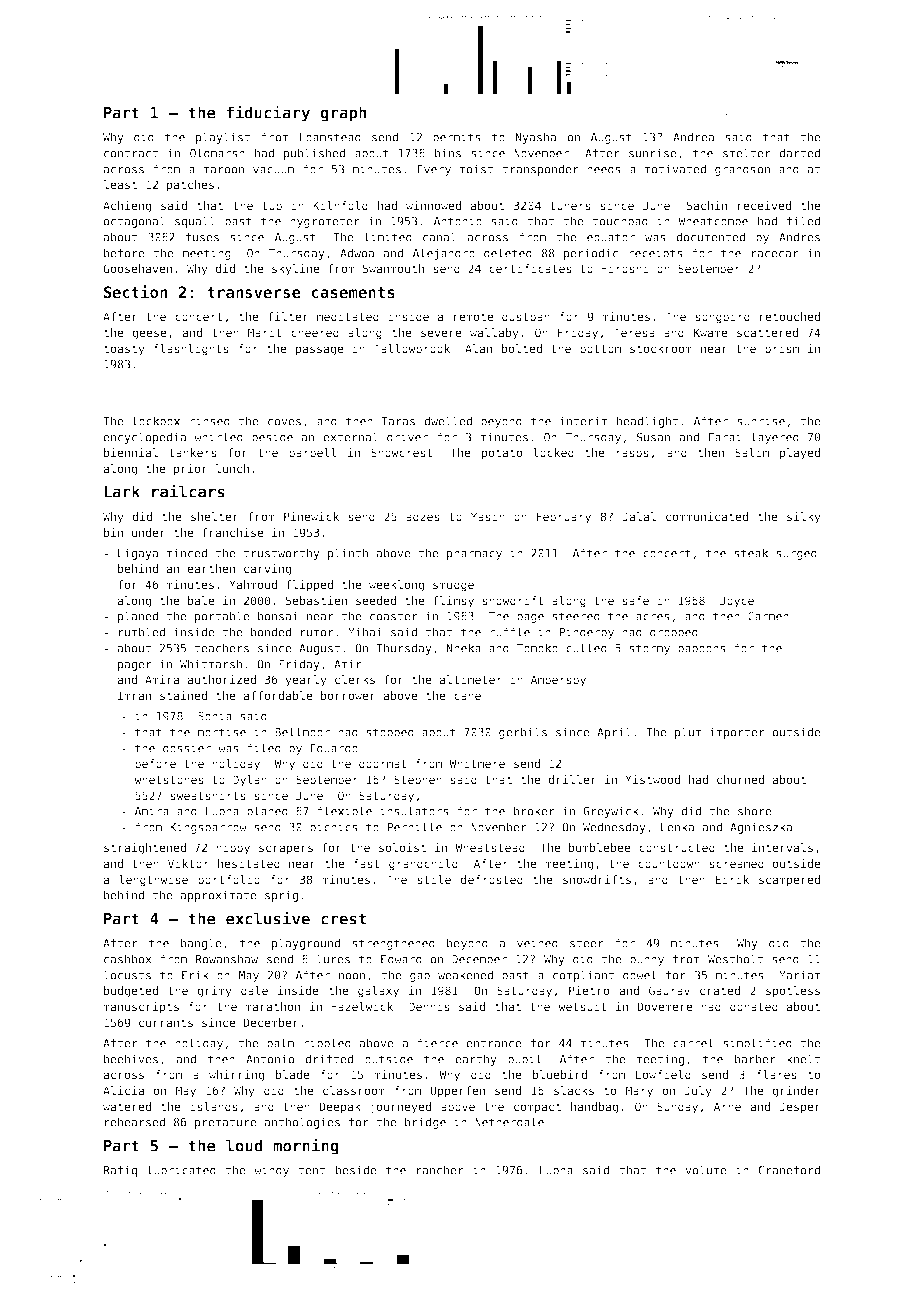 The width and height of the page is (924, 1308). What do you see at coordinates (525, 1060) in the page?
I see `pupil` at bounding box center [525, 1060].
